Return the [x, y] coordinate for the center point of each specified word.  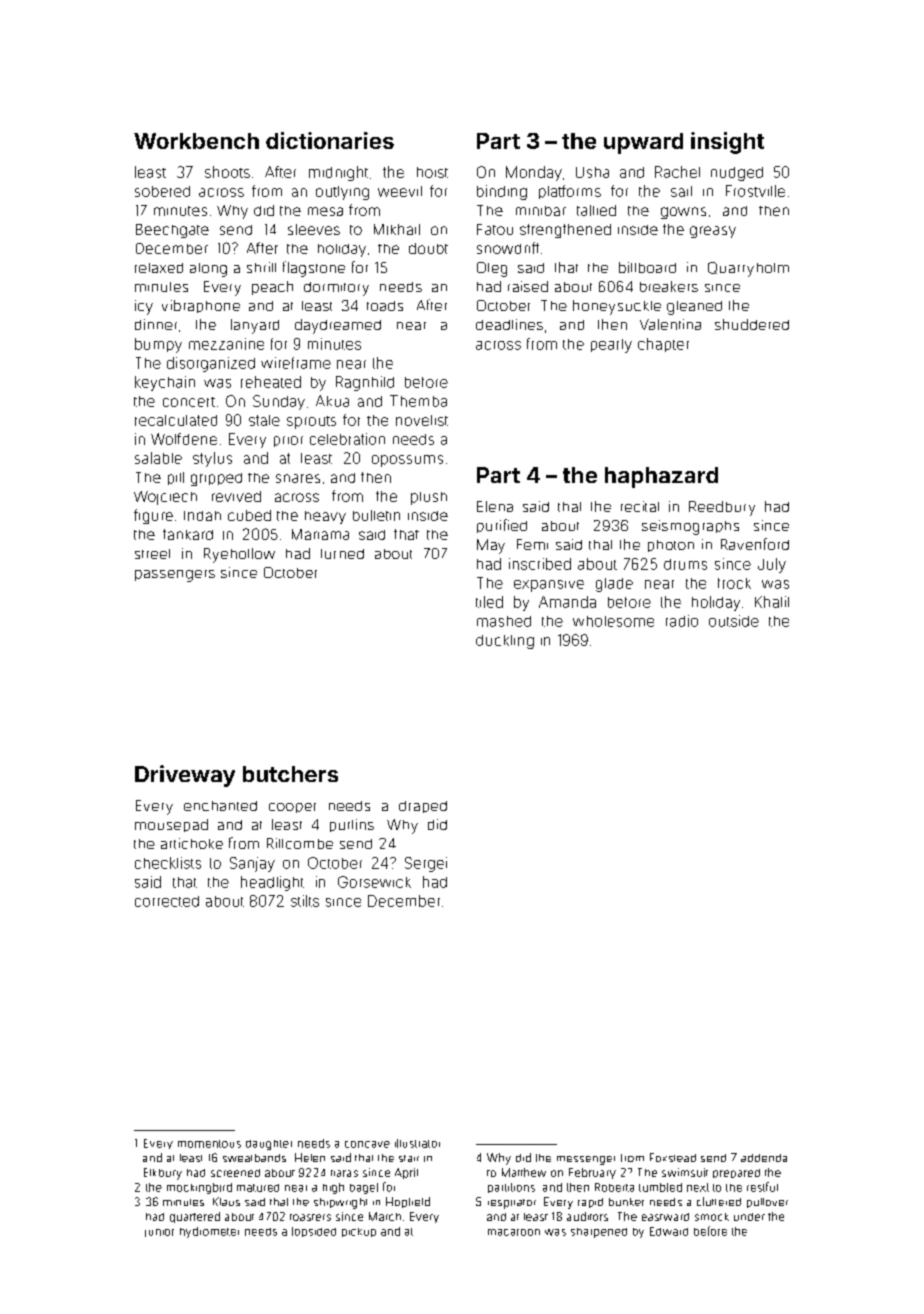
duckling [505, 642]
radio [682, 621]
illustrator [417, 1143]
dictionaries [330, 140]
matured [258, 1188]
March [385, 1216]
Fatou [495, 229]
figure [153, 516]
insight [727, 143]
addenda [764, 1158]
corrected [167, 901]
